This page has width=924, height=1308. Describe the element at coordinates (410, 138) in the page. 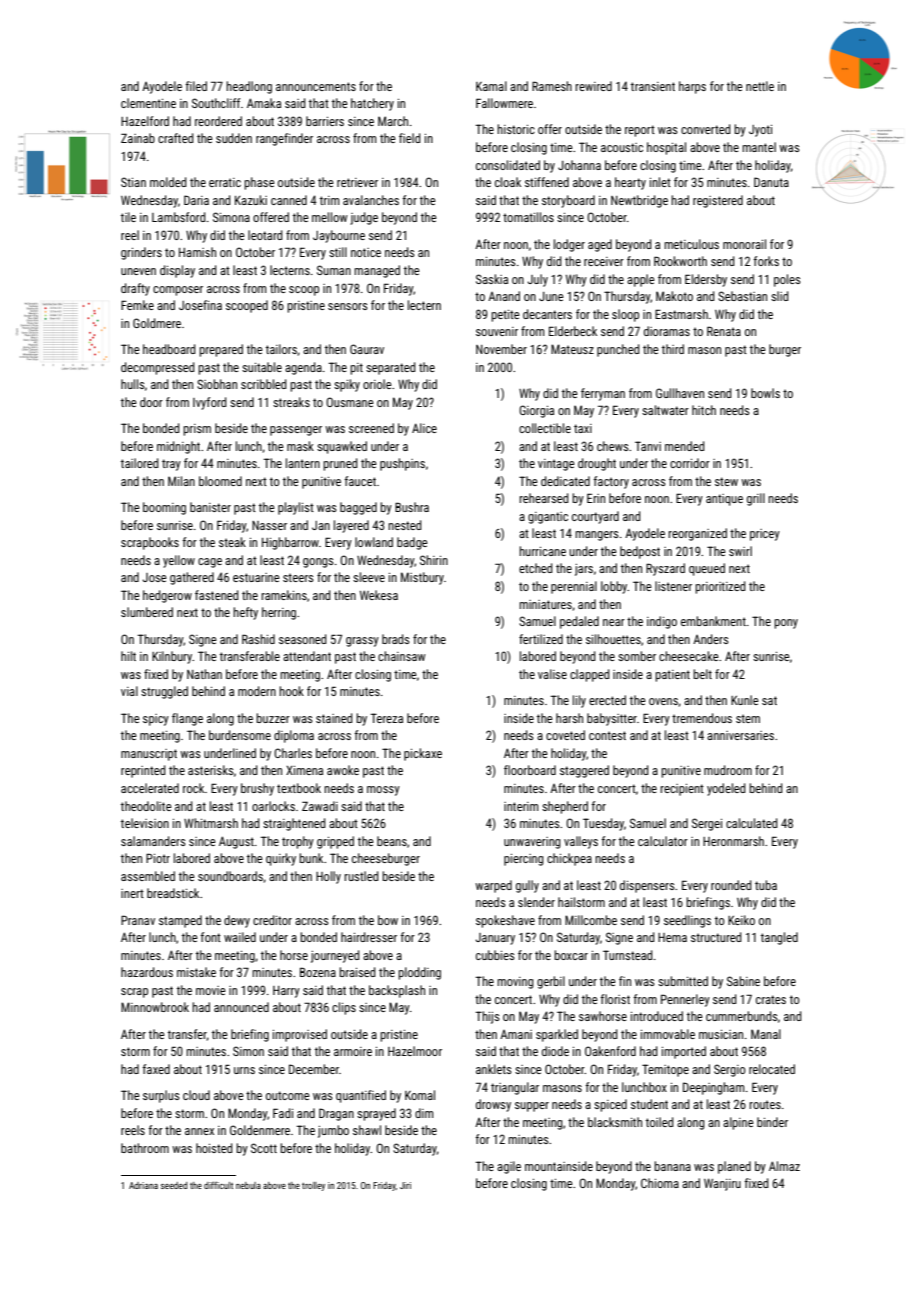

I see `field` at that location.
